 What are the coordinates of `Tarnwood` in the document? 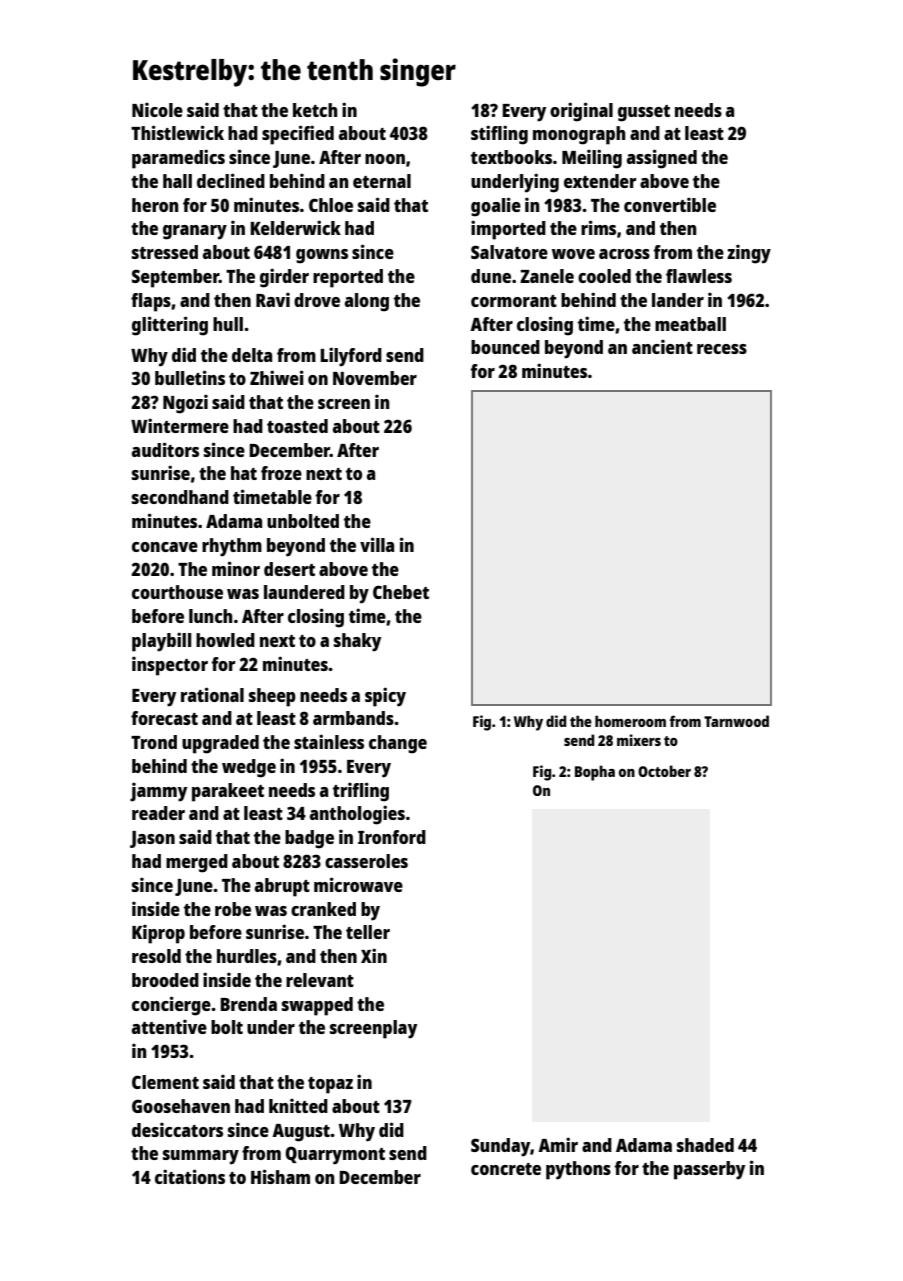 It's located at (736, 721).
